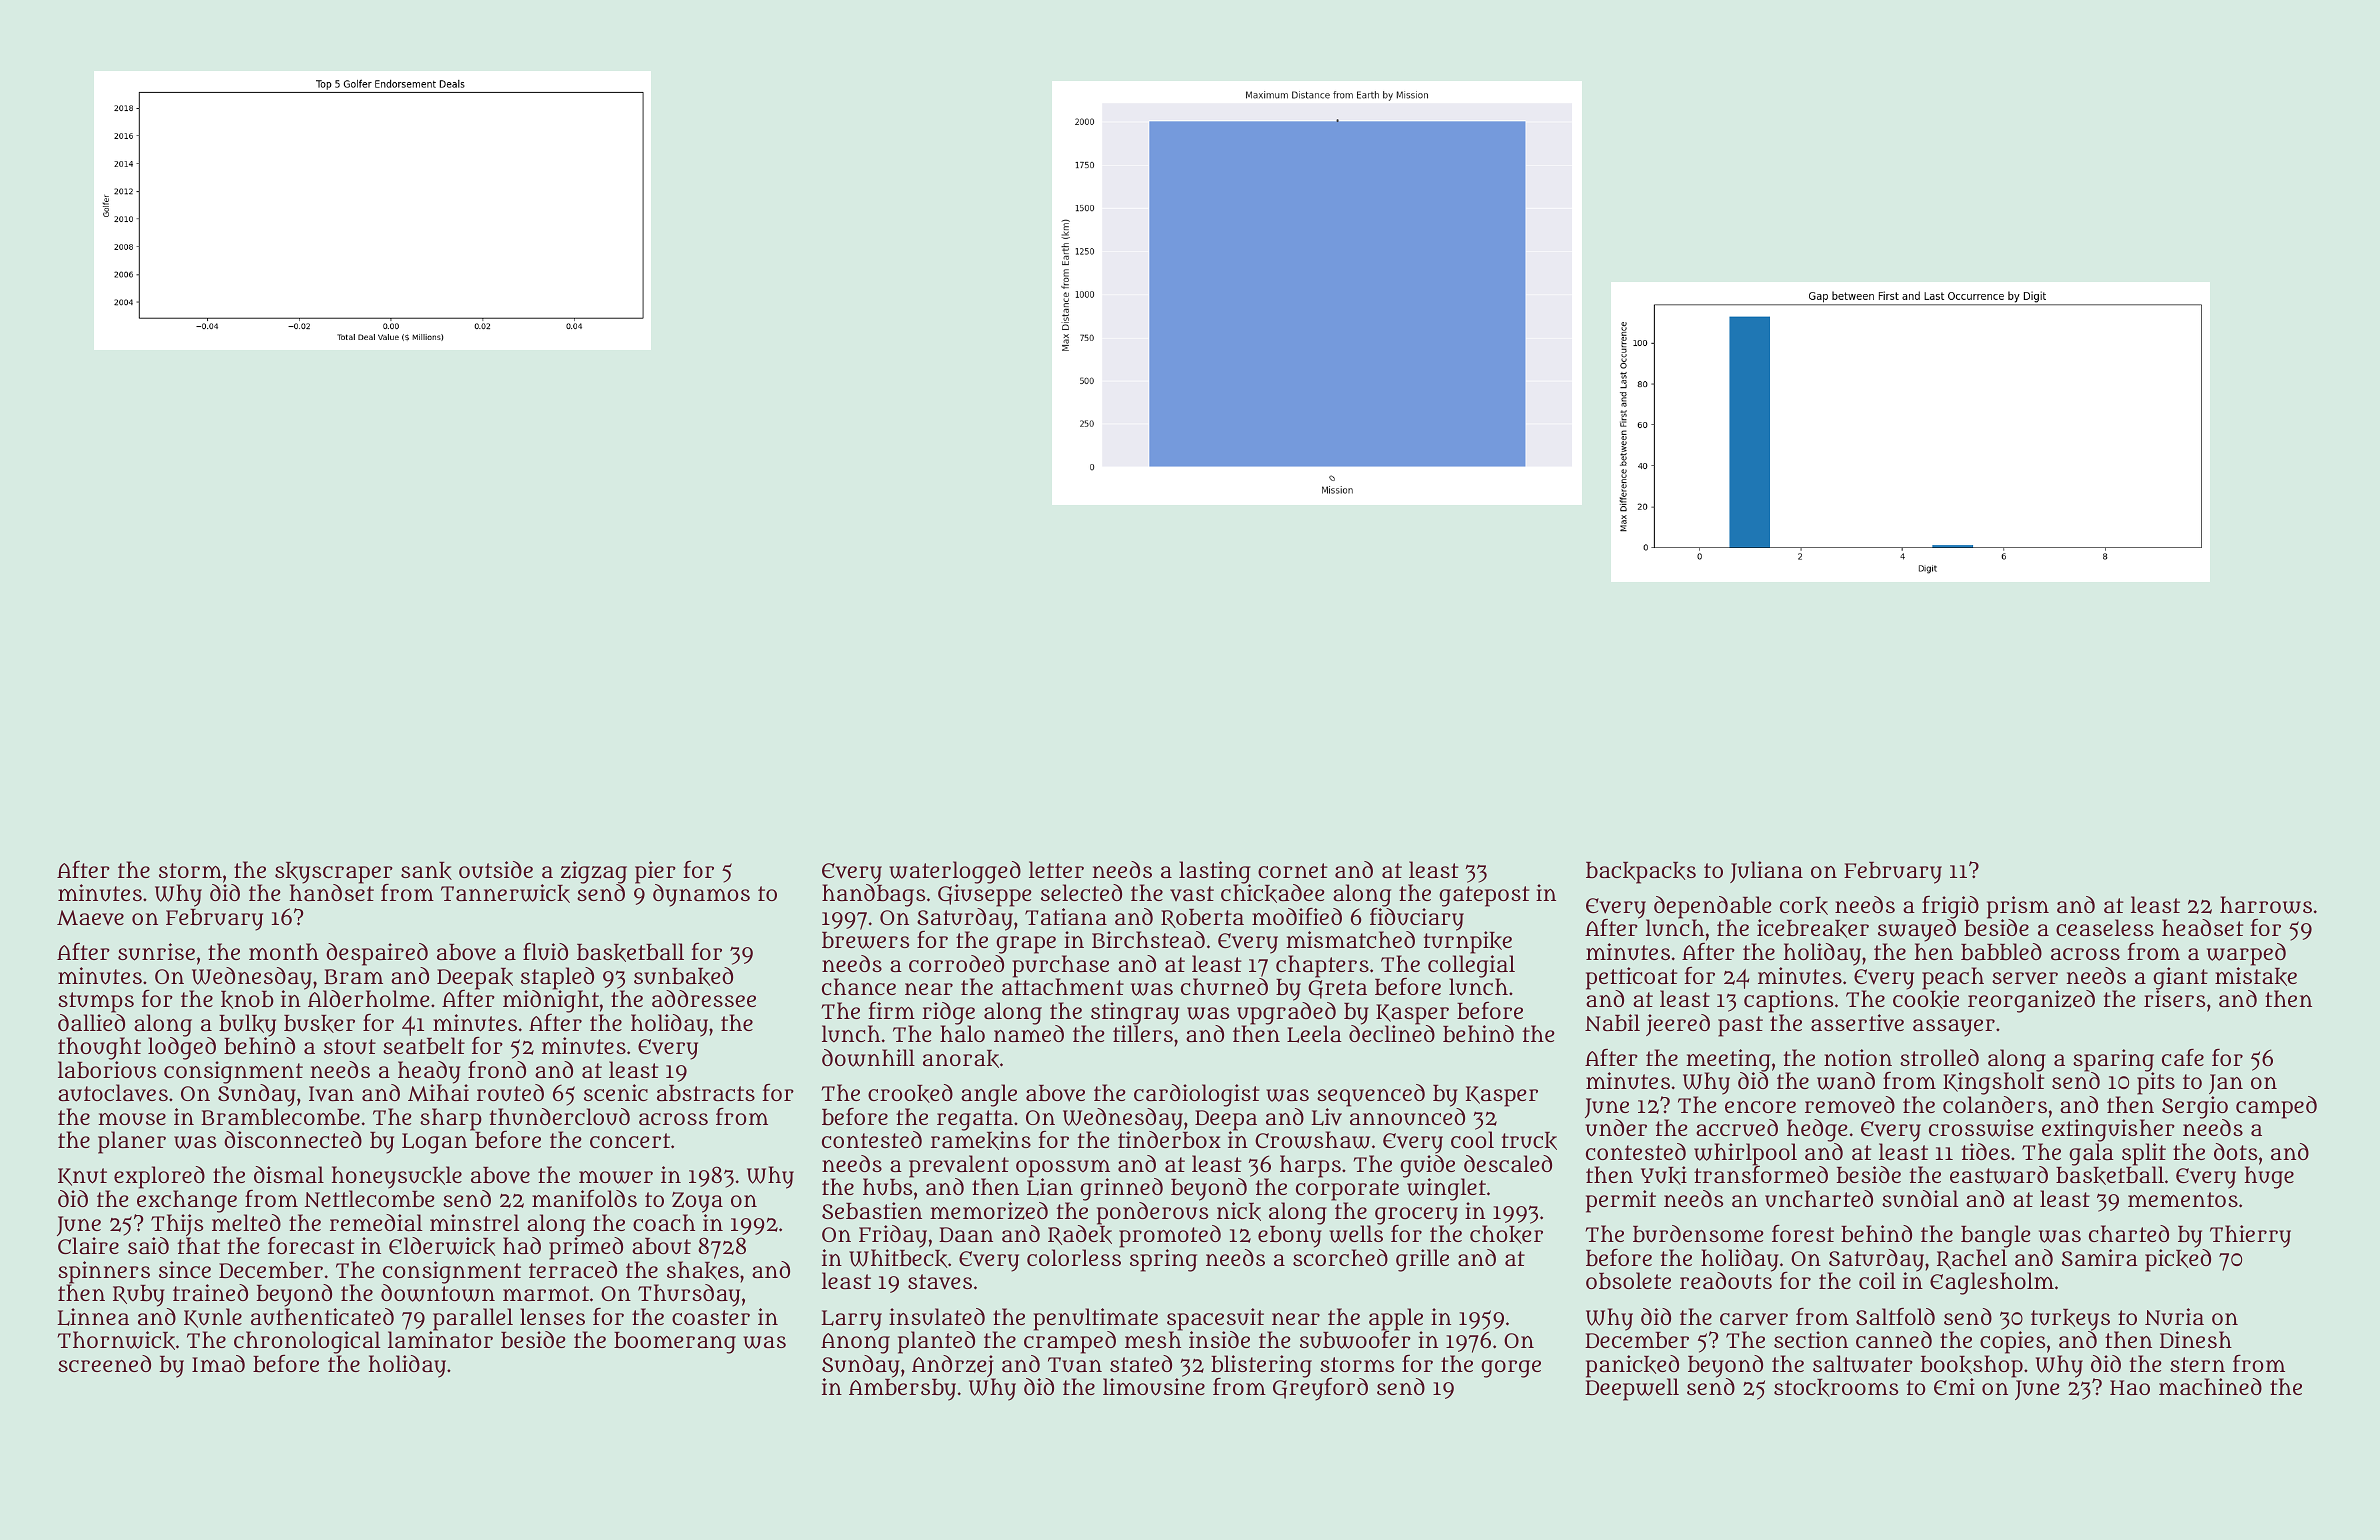 Image resolution: width=2380 pixels, height=1540 pixels. I want to click on assayer, so click(1954, 1028).
